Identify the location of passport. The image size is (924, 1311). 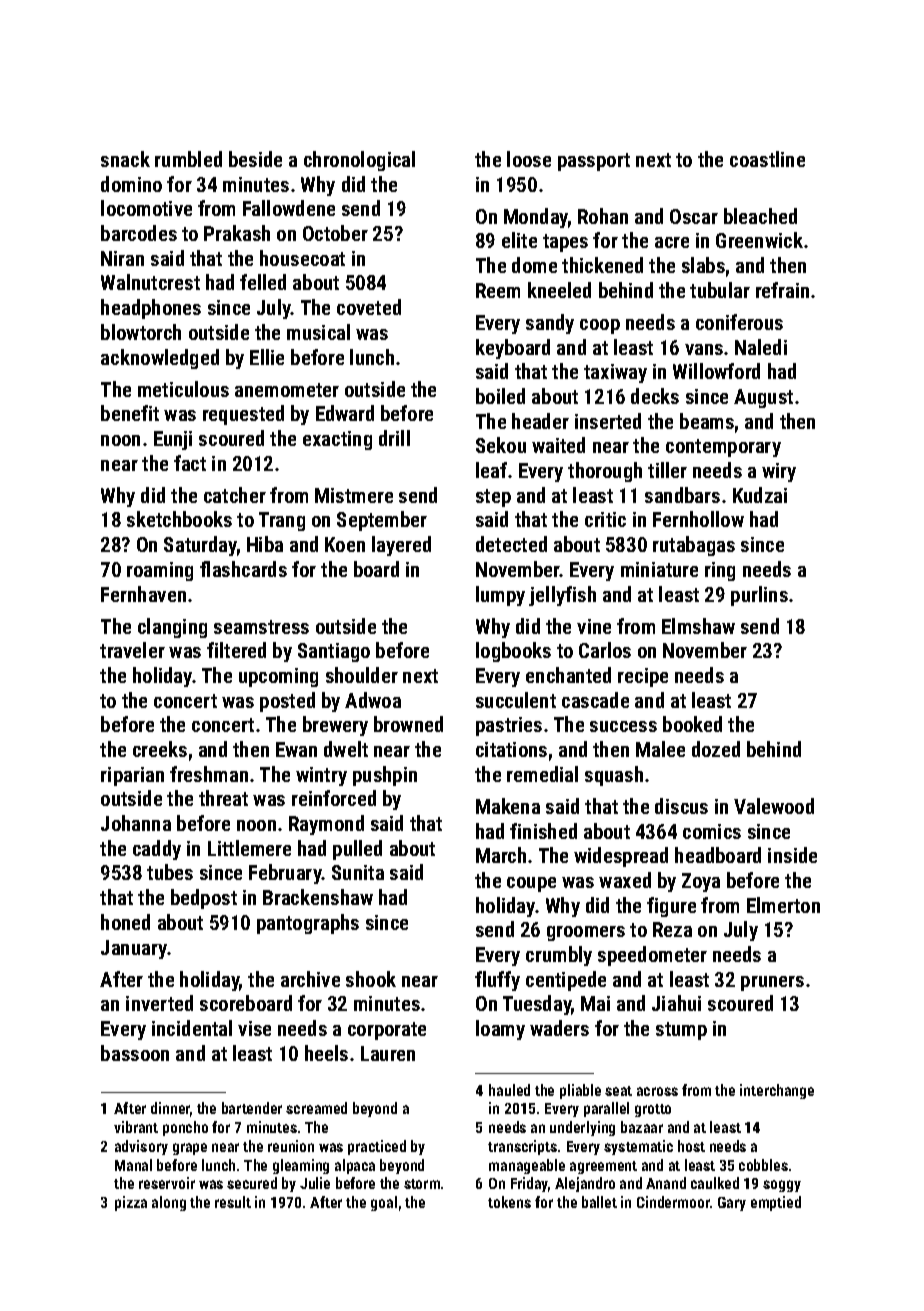
(594, 162).
